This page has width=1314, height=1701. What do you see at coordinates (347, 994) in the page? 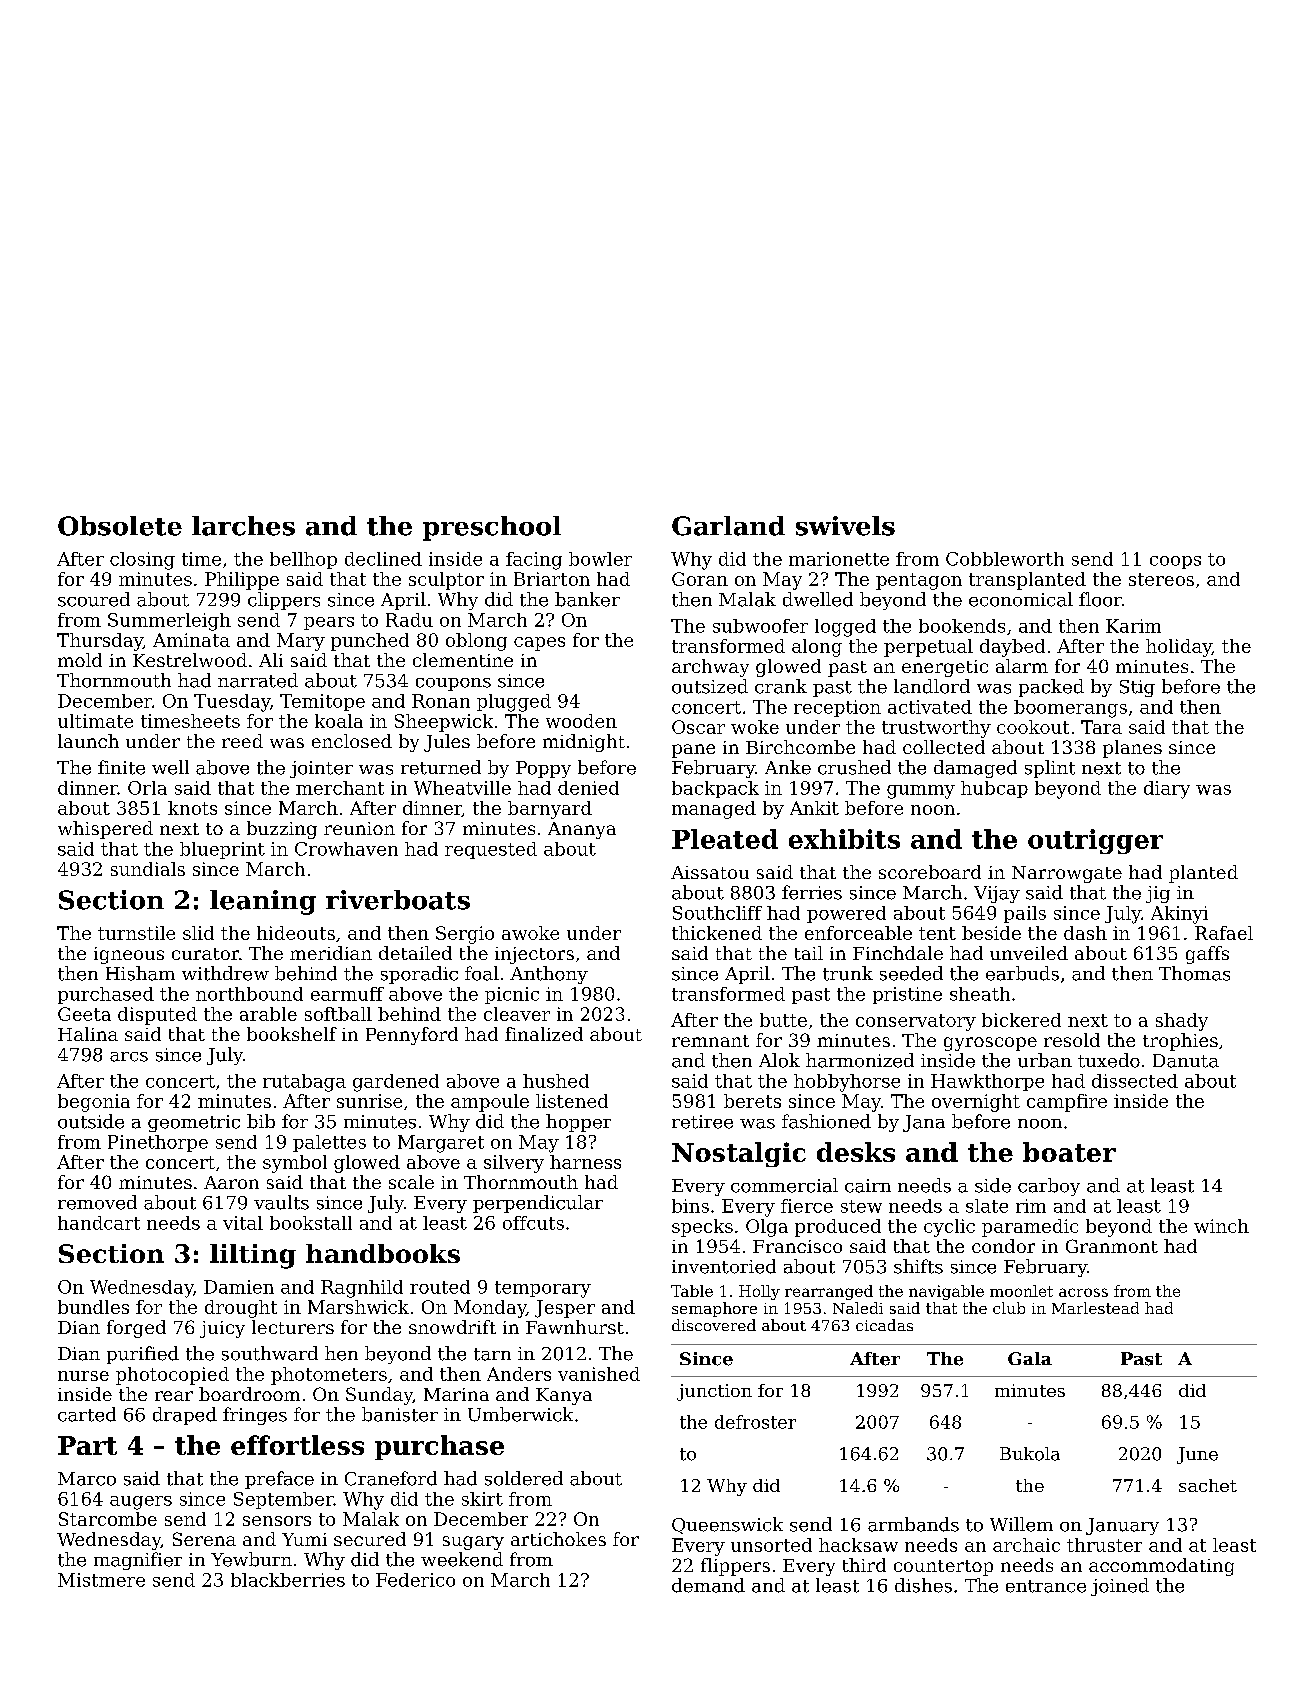
I see `earmuff` at bounding box center [347, 994].
